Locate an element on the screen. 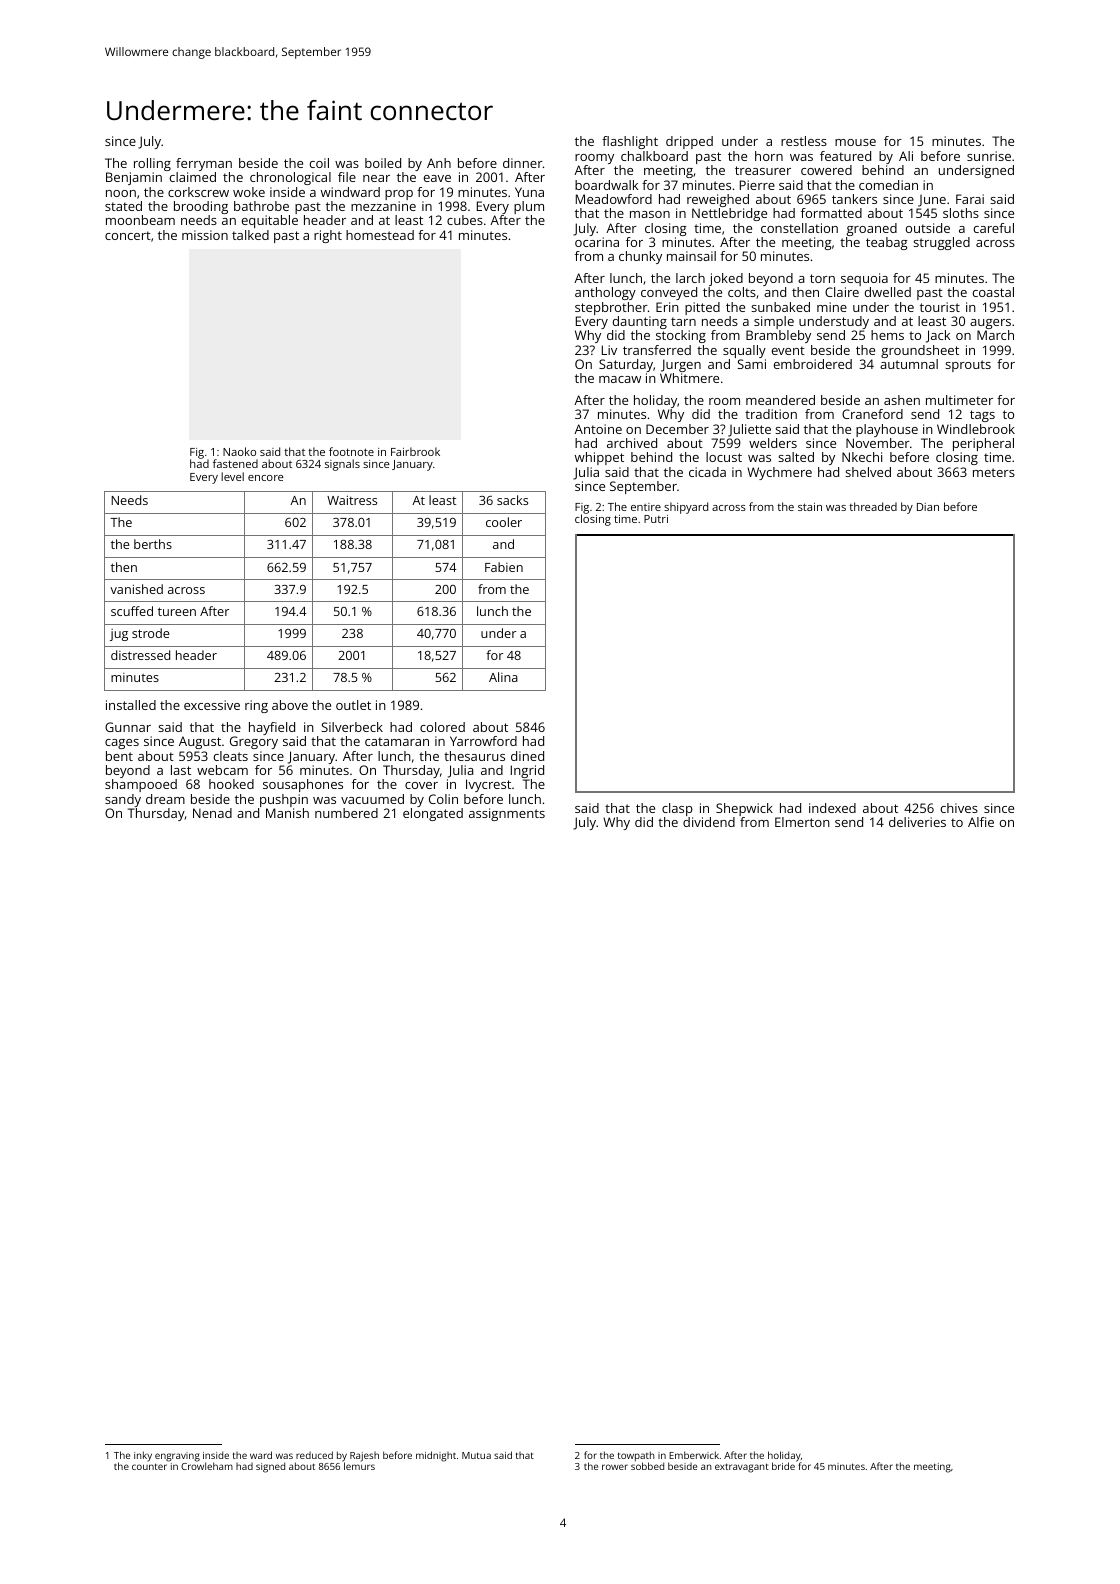 The width and height of the screenshot is (1120, 1584). clasp is located at coordinates (677, 809).
